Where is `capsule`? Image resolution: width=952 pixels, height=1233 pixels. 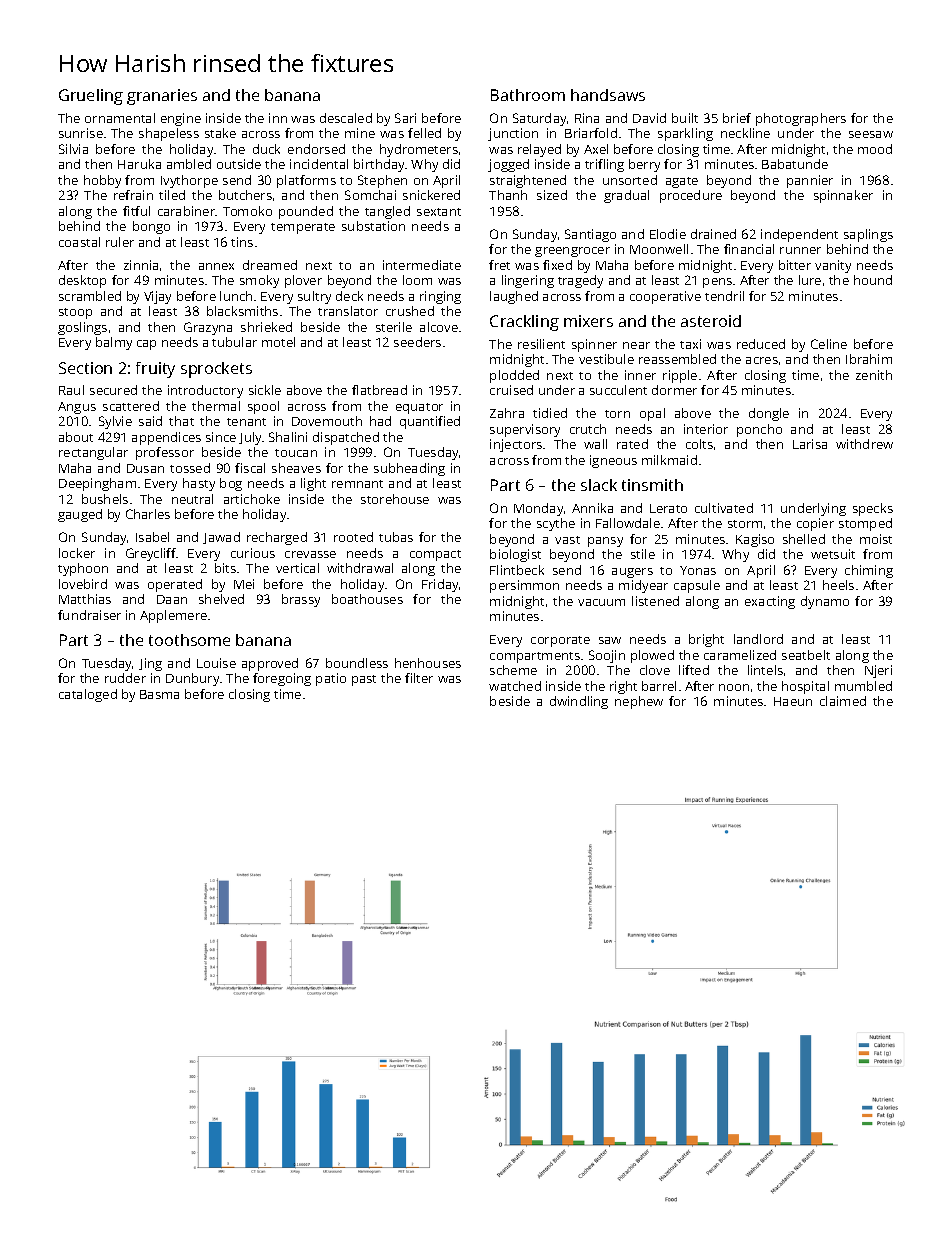 capsule is located at coordinates (697, 586).
